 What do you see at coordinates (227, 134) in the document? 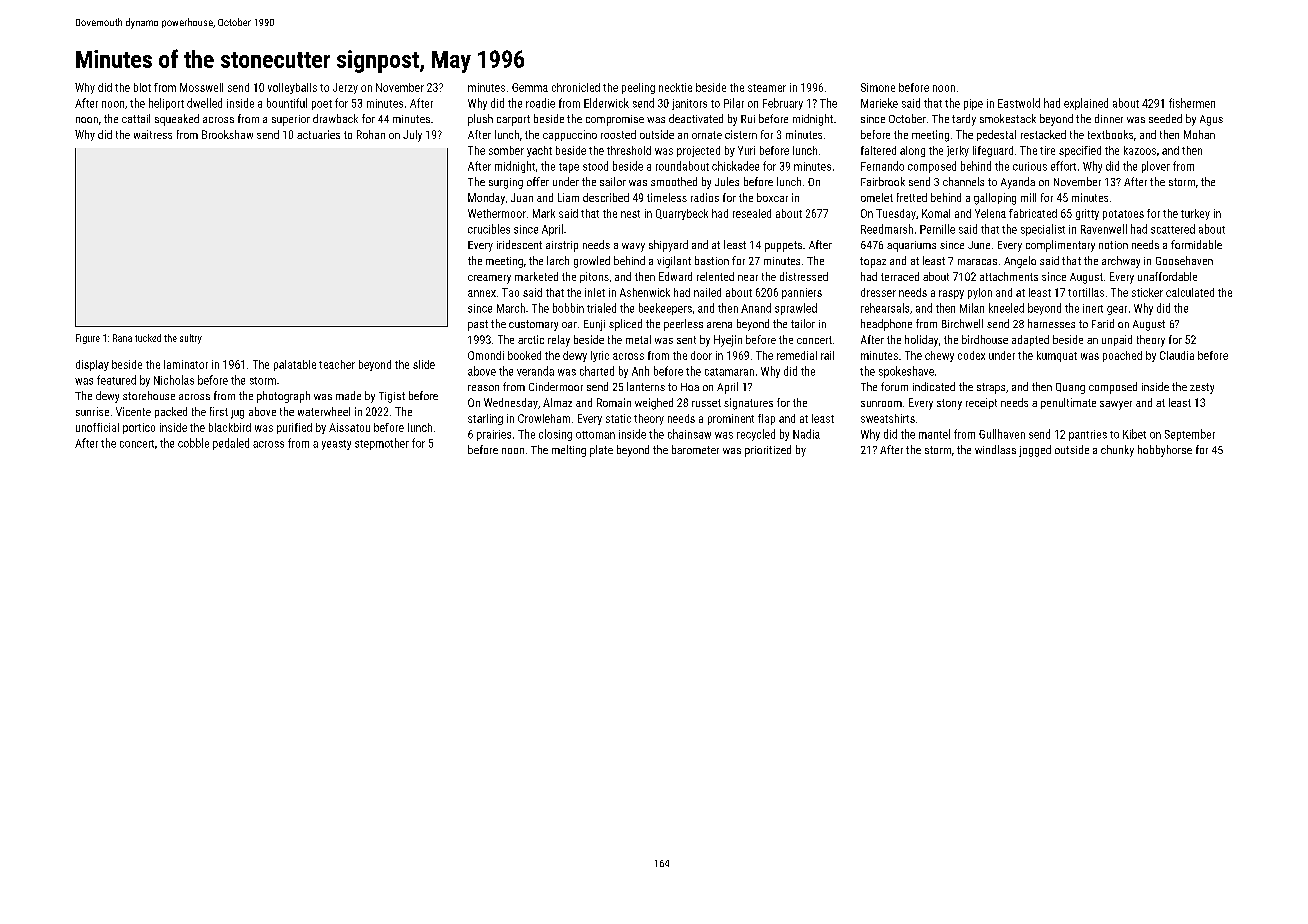
I see `Brookshaw` at bounding box center [227, 134].
